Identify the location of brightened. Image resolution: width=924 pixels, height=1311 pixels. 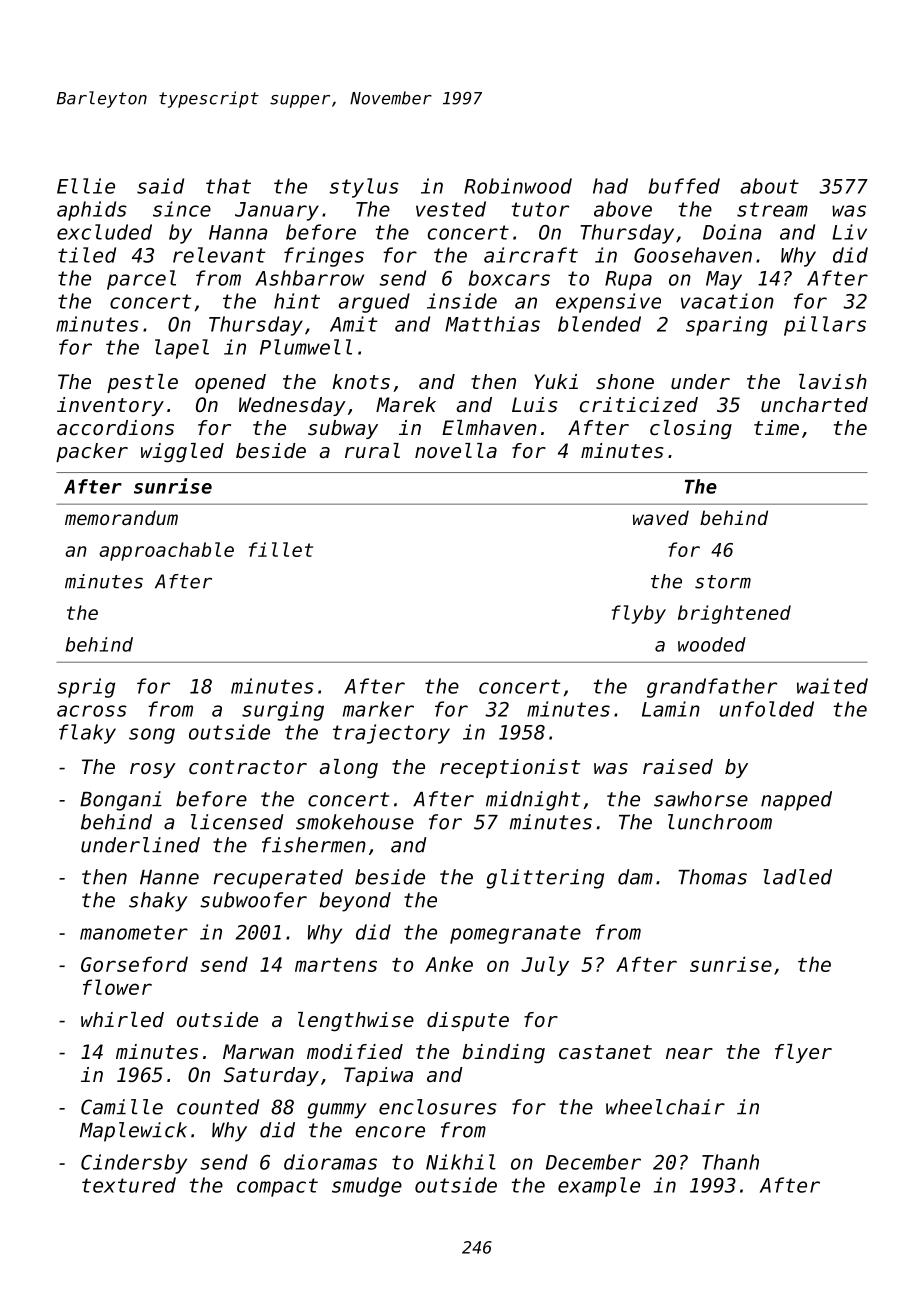
(734, 614).
